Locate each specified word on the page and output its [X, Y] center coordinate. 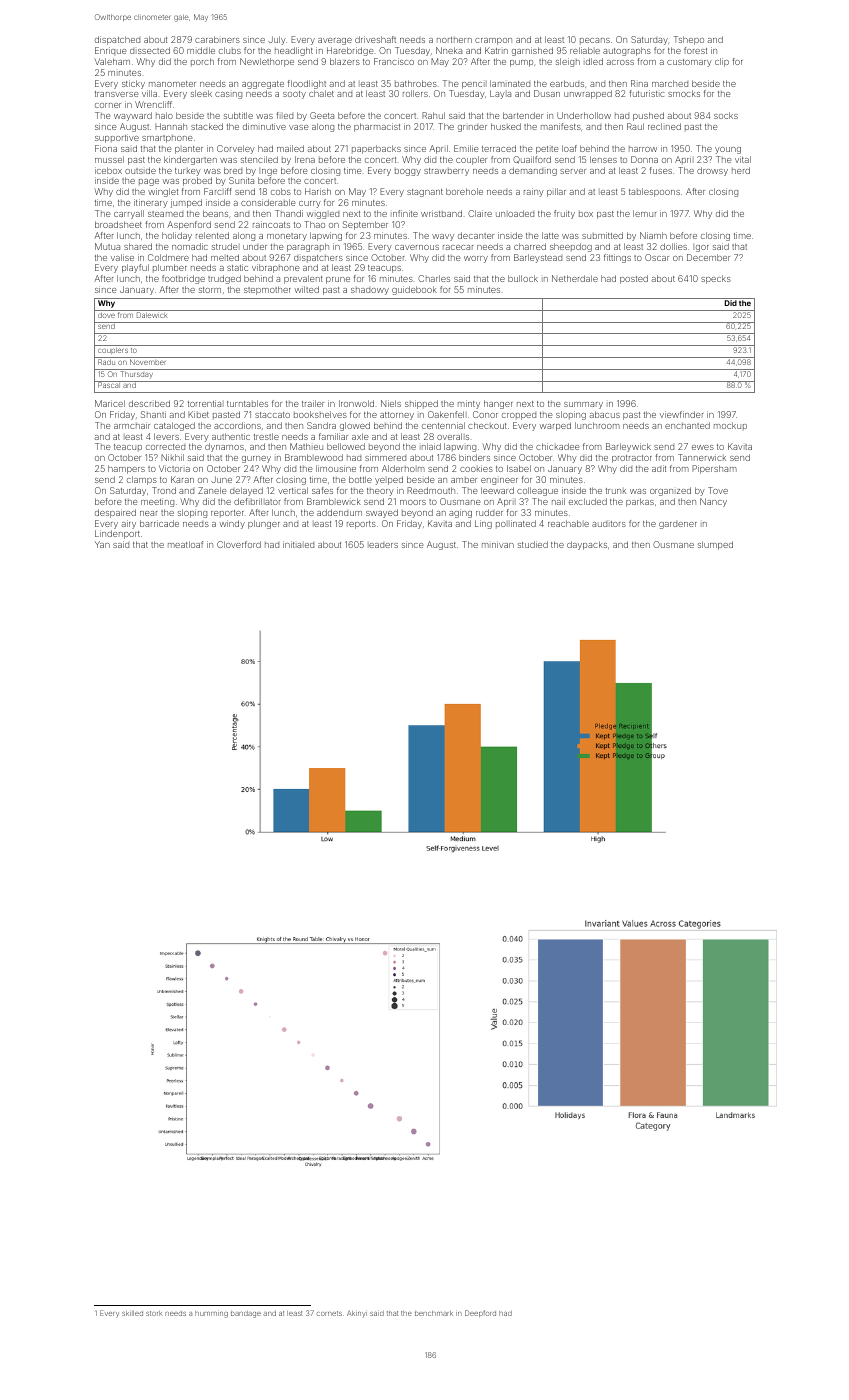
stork [154, 1313]
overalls [453, 436]
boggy [408, 172]
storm [210, 290]
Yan [102, 544]
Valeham [112, 61]
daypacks [587, 545]
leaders [383, 545]
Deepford [480, 1313]
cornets [329, 1313]
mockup [730, 426]
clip [722, 62]
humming [211, 1314]
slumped [715, 545]
